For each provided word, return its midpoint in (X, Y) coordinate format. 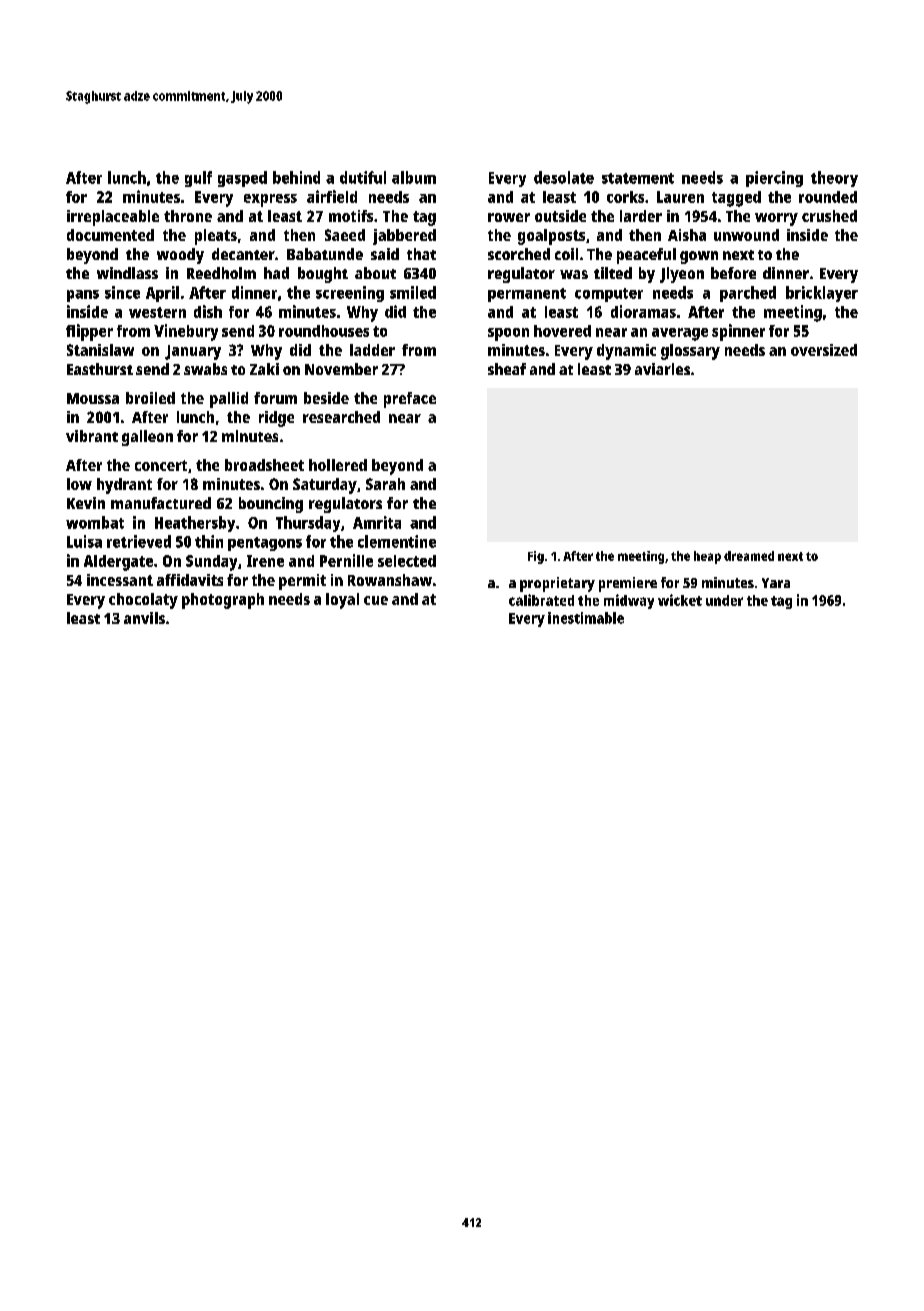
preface (410, 400)
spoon (508, 334)
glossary (690, 352)
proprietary (557, 584)
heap (707, 557)
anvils (144, 618)
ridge (276, 419)
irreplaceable (113, 218)
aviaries (662, 369)
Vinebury (186, 332)
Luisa (84, 541)
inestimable (586, 618)
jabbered (404, 237)
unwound (746, 235)
